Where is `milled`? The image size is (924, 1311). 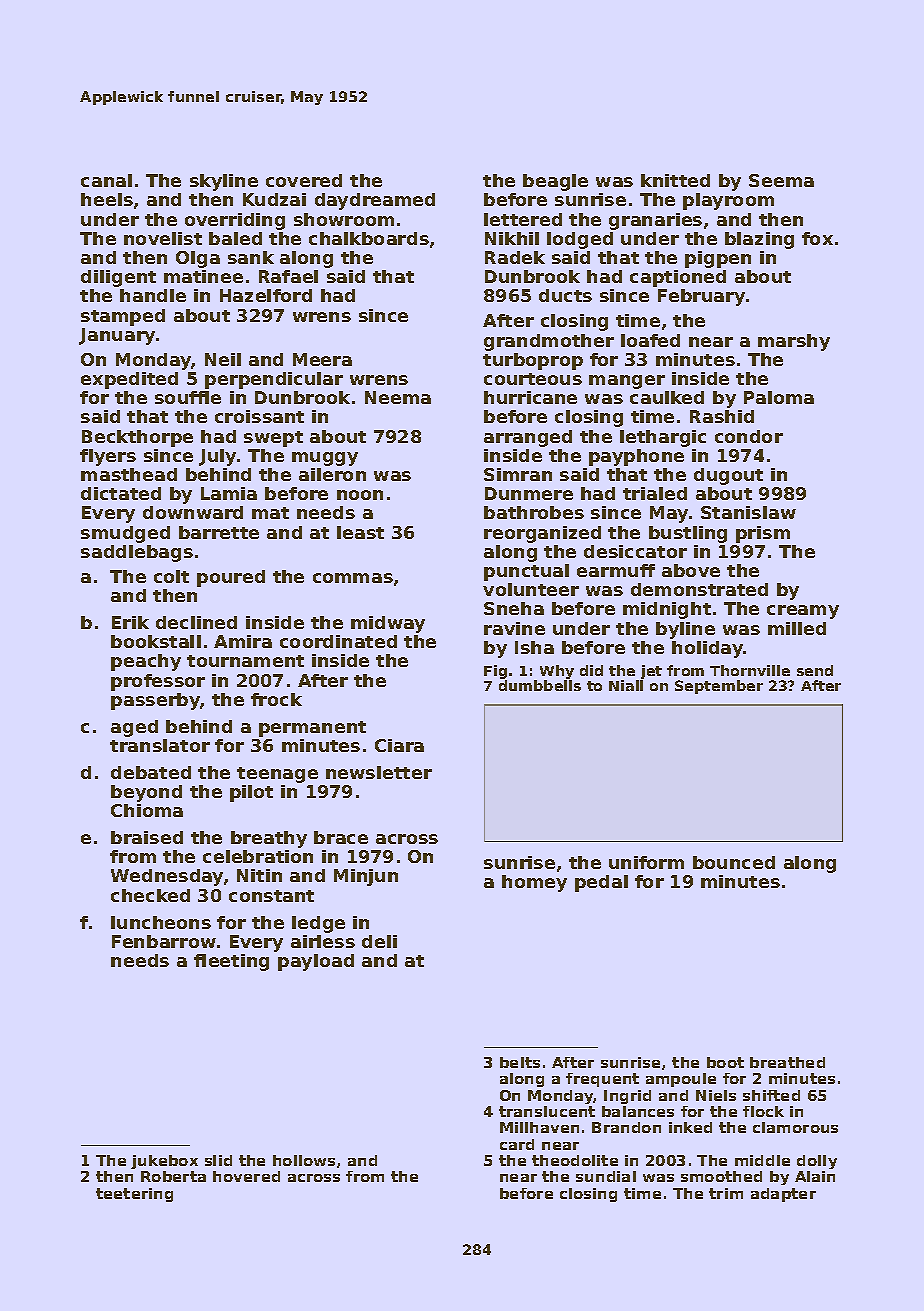 milled is located at coordinates (797, 628).
